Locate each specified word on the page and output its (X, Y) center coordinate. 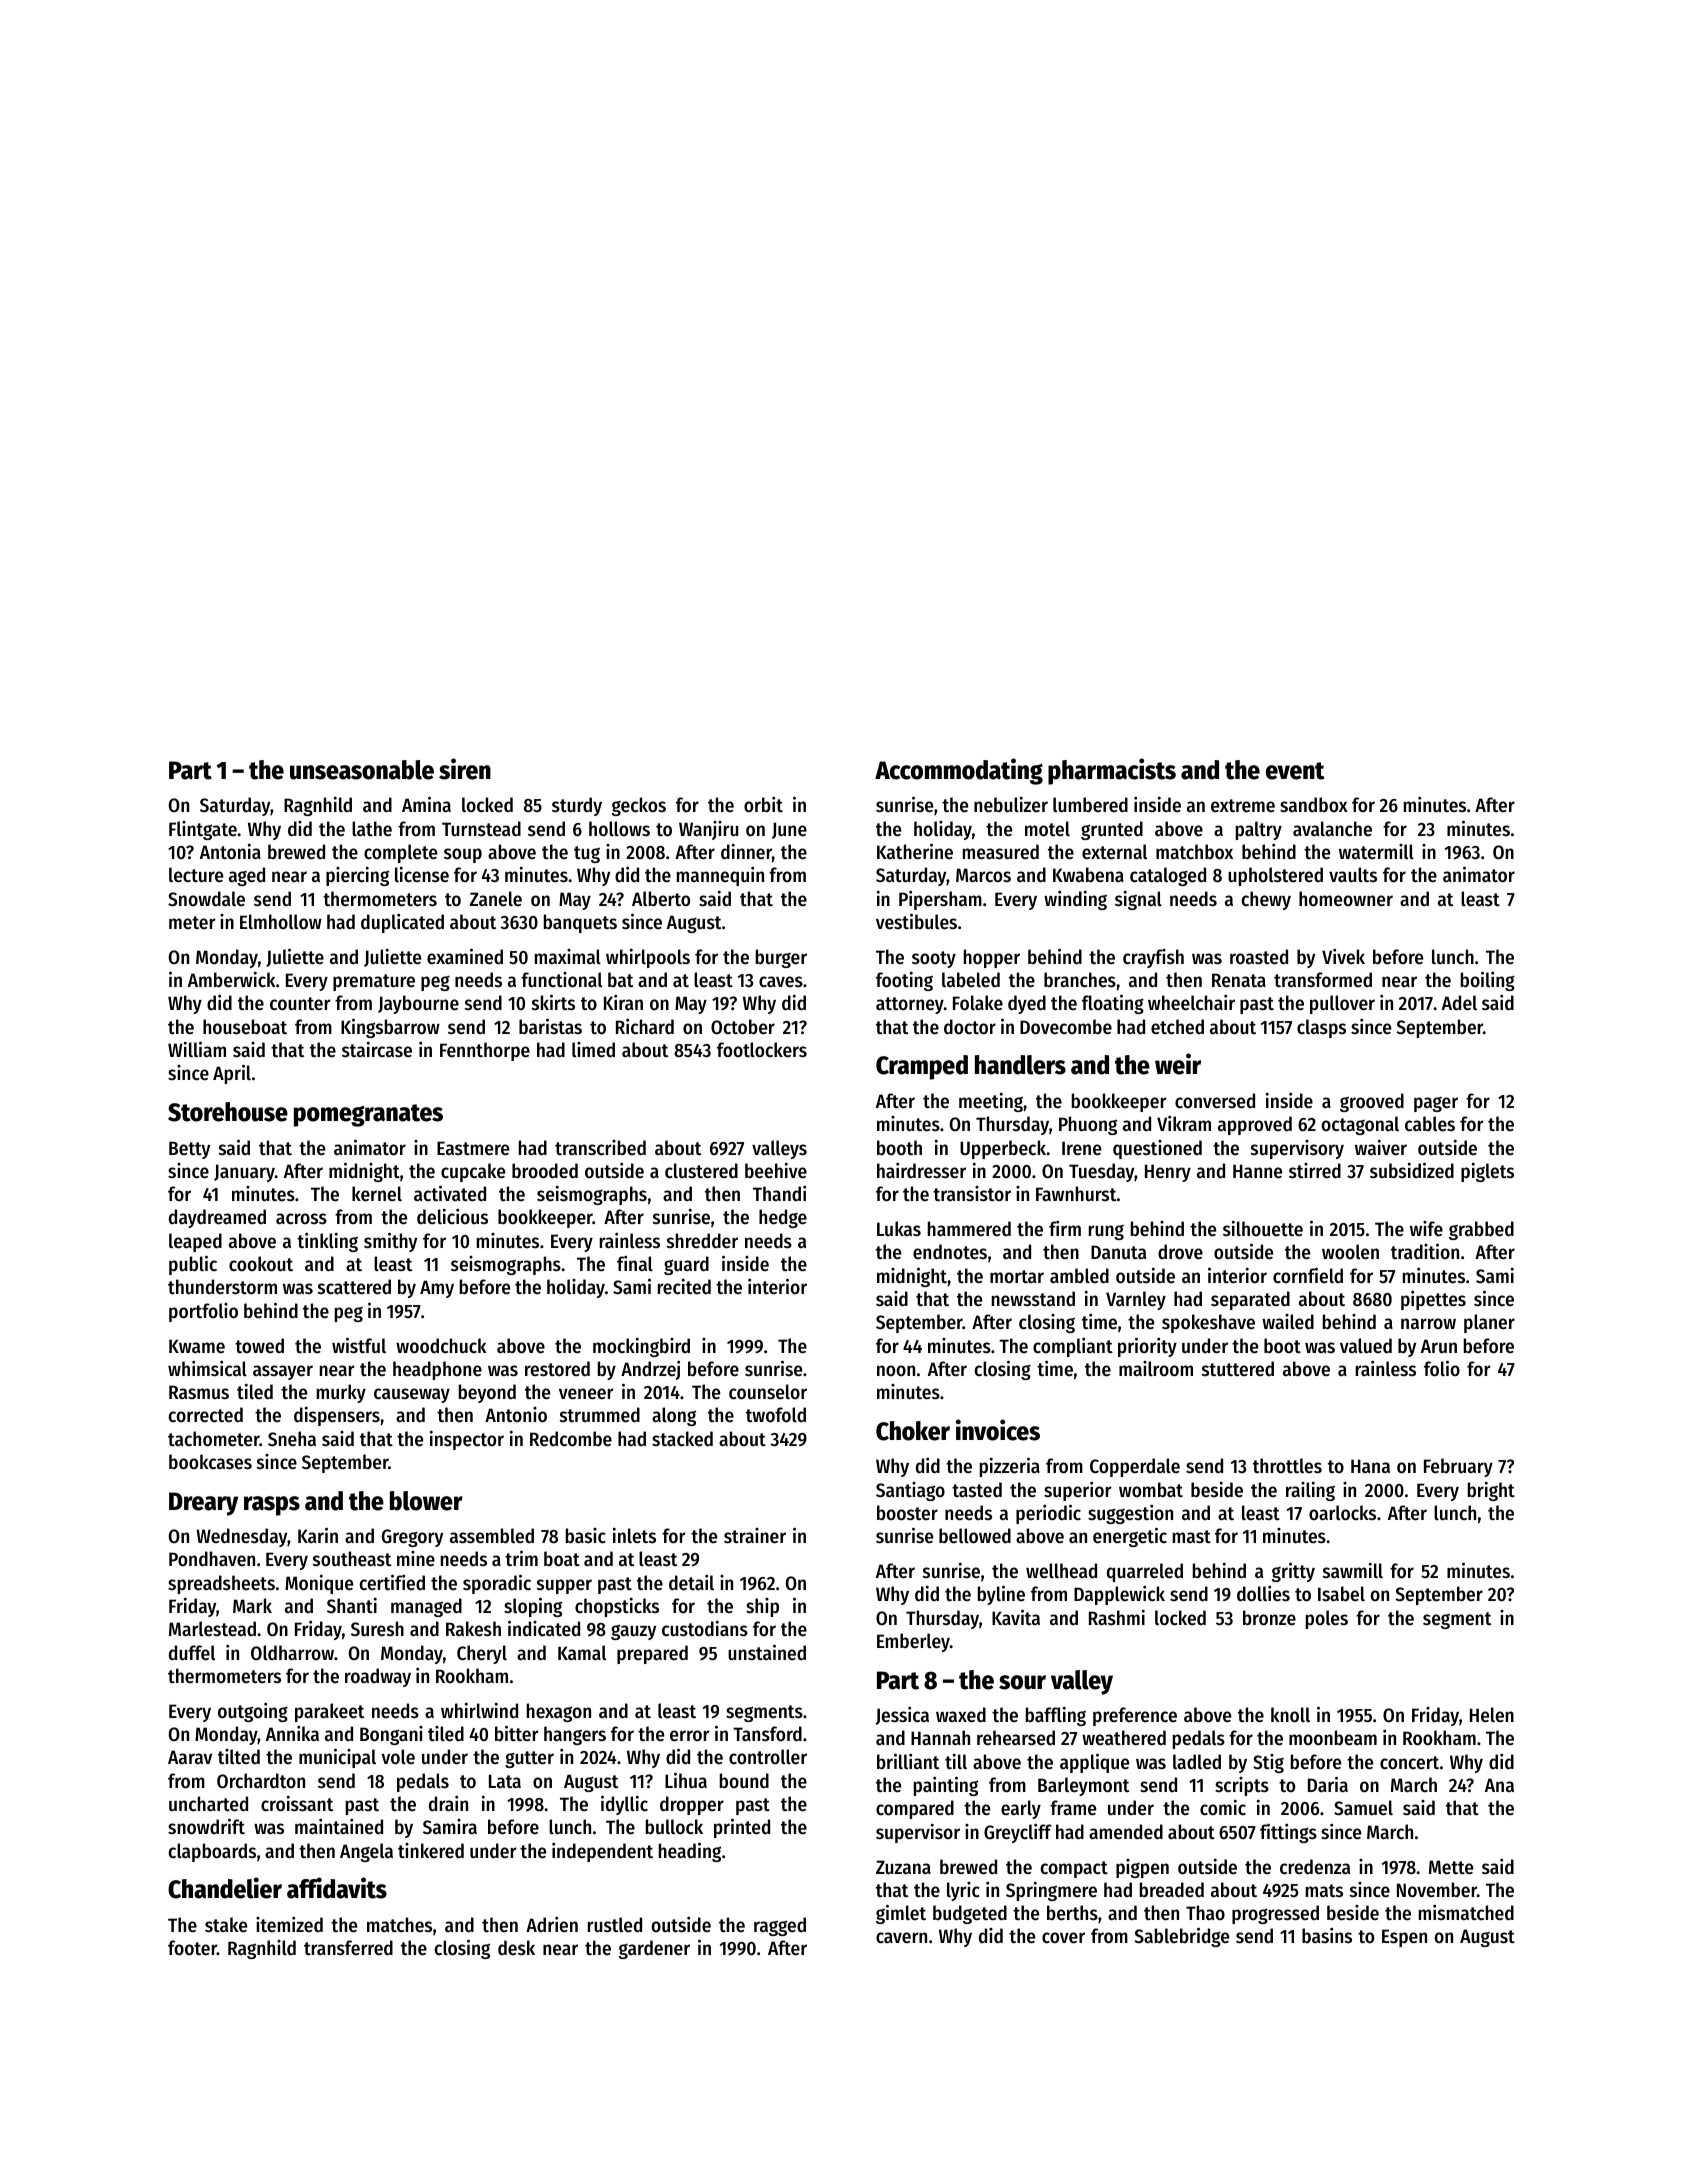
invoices (998, 1430)
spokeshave (1208, 1323)
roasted (1259, 957)
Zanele (496, 899)
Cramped (922, 1067)
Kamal (582, 1652)
